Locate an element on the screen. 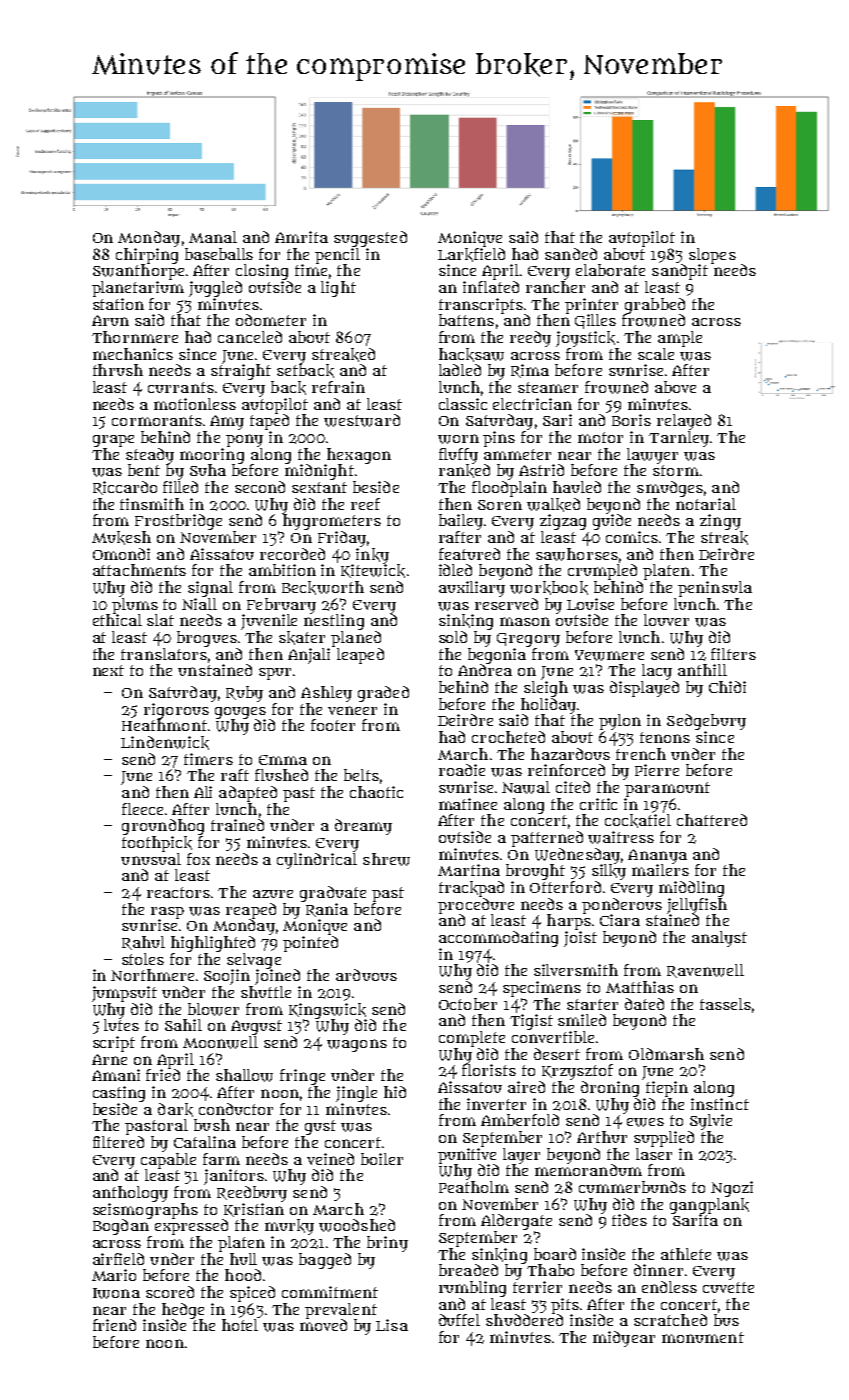 This screenshot has width=849, height=1400. guide is located at coordinates (612, 522).
